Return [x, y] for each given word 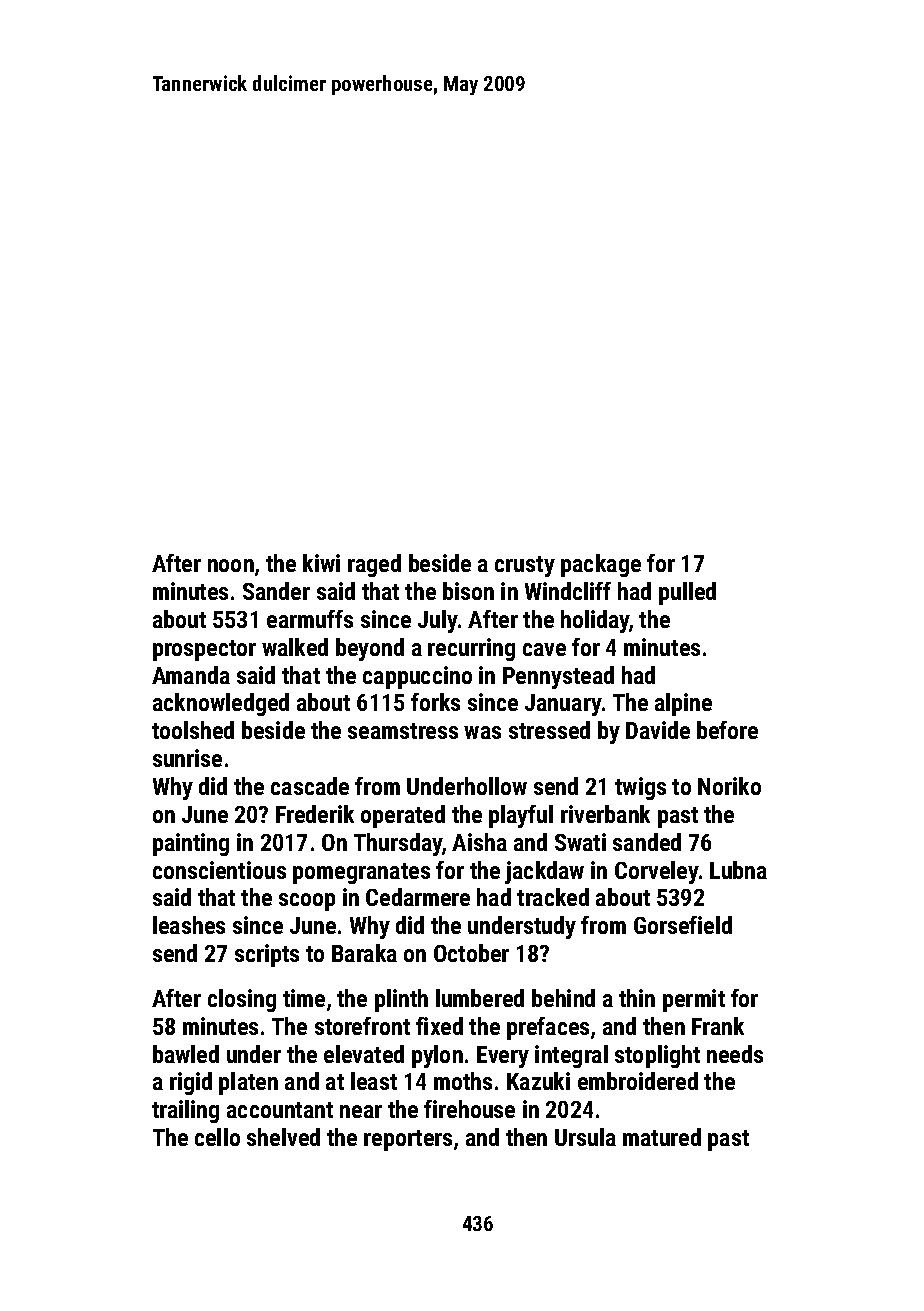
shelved [283, 1137]
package [601, 565]
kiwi [321, 563]
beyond [370, 649]
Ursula [585, 1137]
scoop [307, 902]
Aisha [479, 842]
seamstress [403, 731]
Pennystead [558, 677]
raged [374, 565]
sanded [647, 842]
